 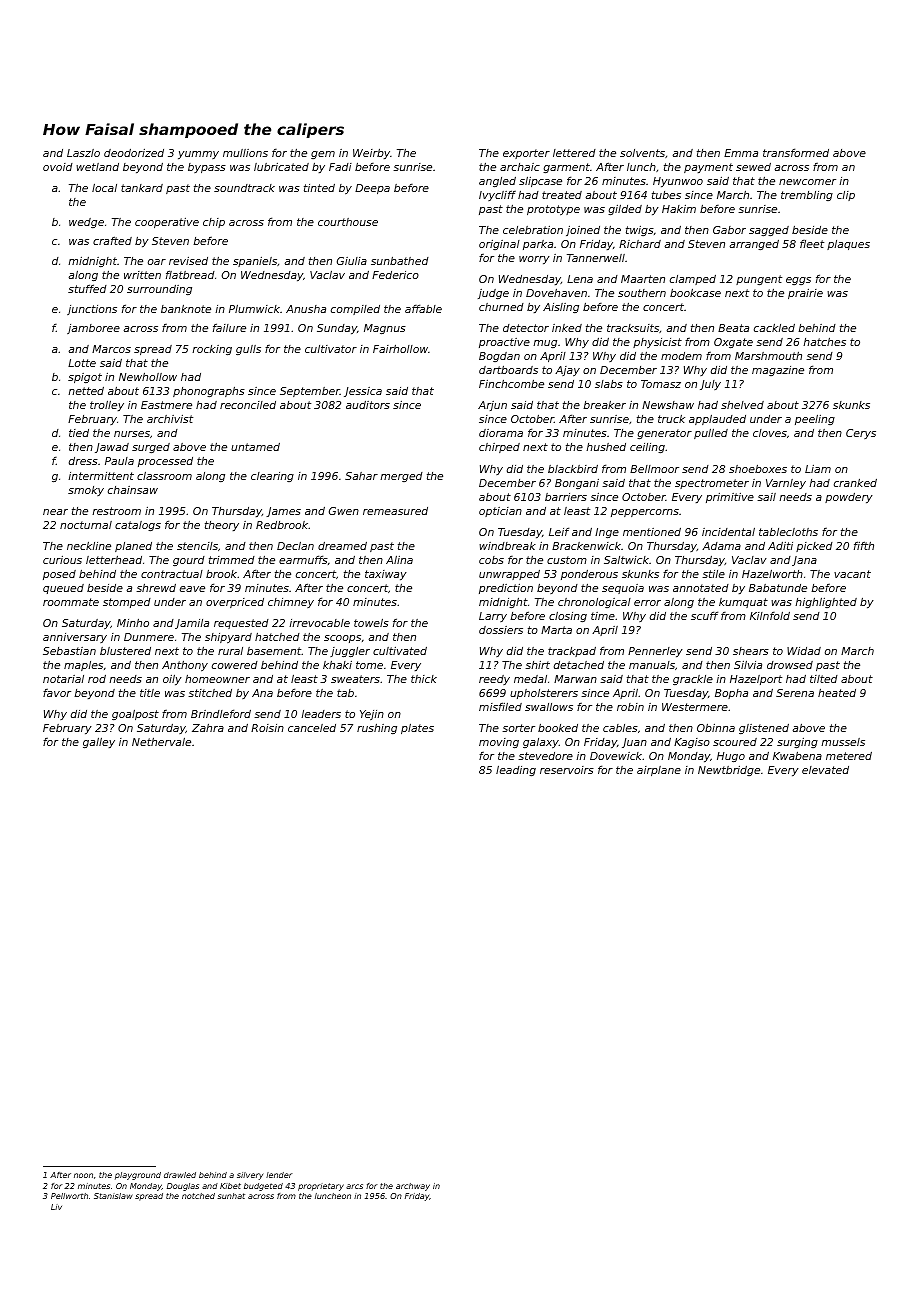 I want to click on Nethervale, so click(x=161, y=741).
